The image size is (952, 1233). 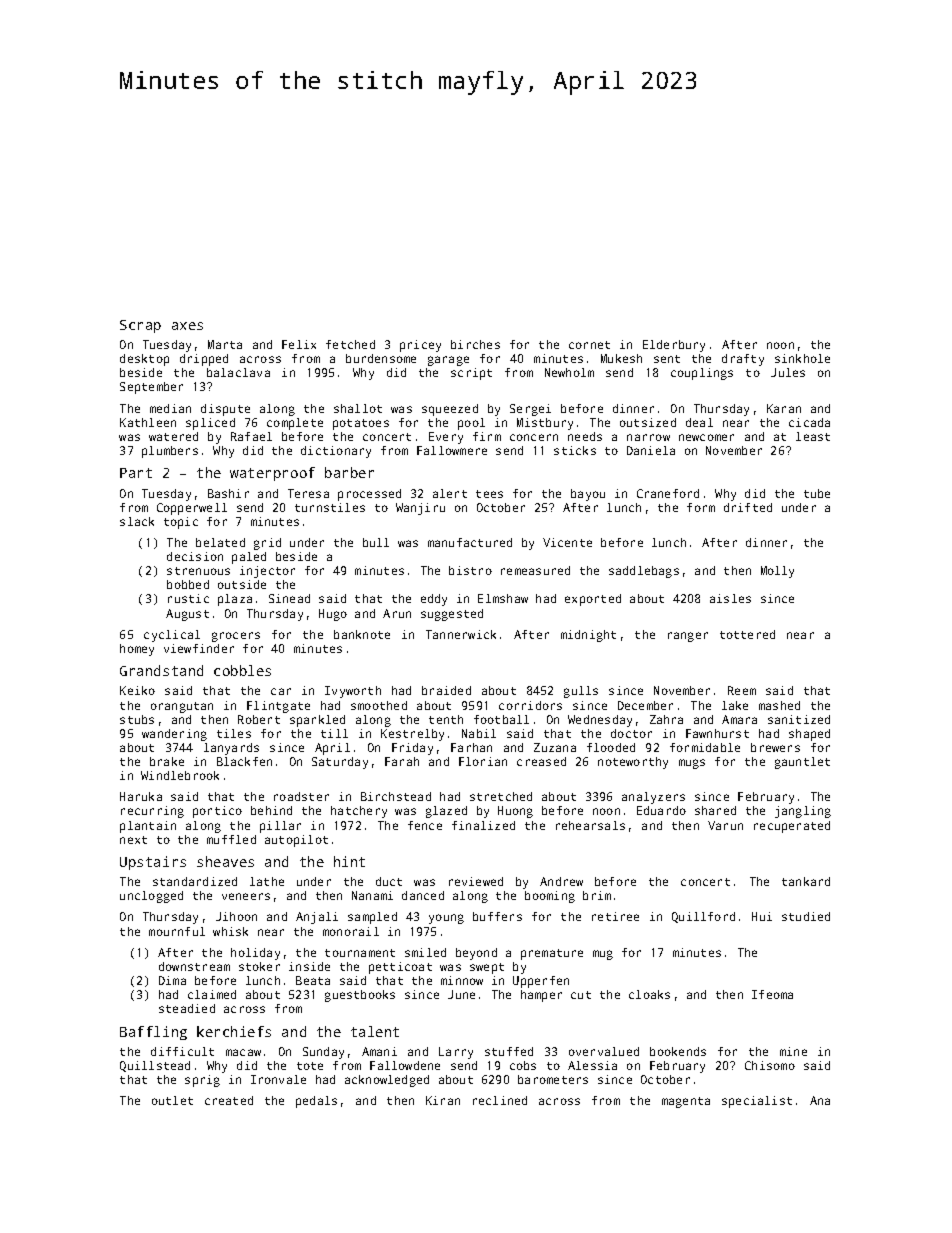 What do you see at coordinates (762, 916) in the page?
I see `Hui` at bounding box center [762, 916].
